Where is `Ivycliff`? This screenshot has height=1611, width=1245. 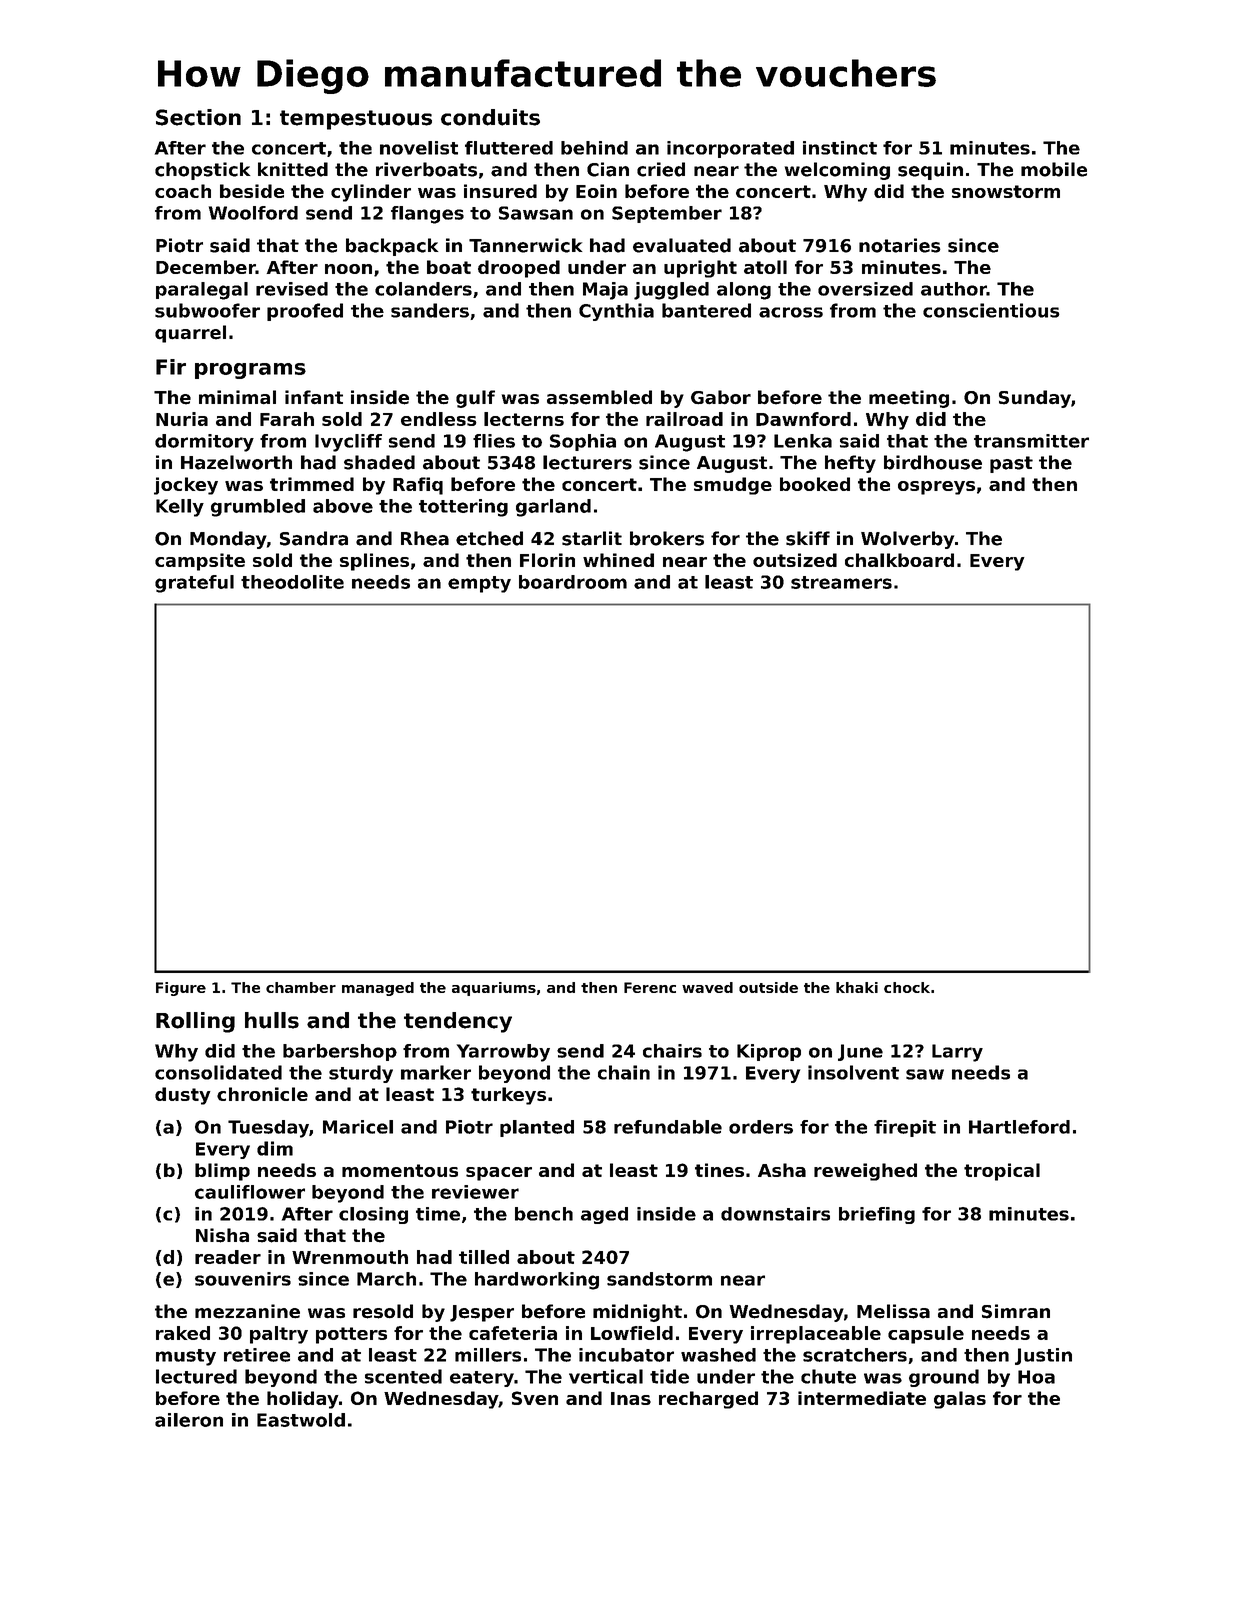 Ivycliff is located at coordinates (348, 443).
